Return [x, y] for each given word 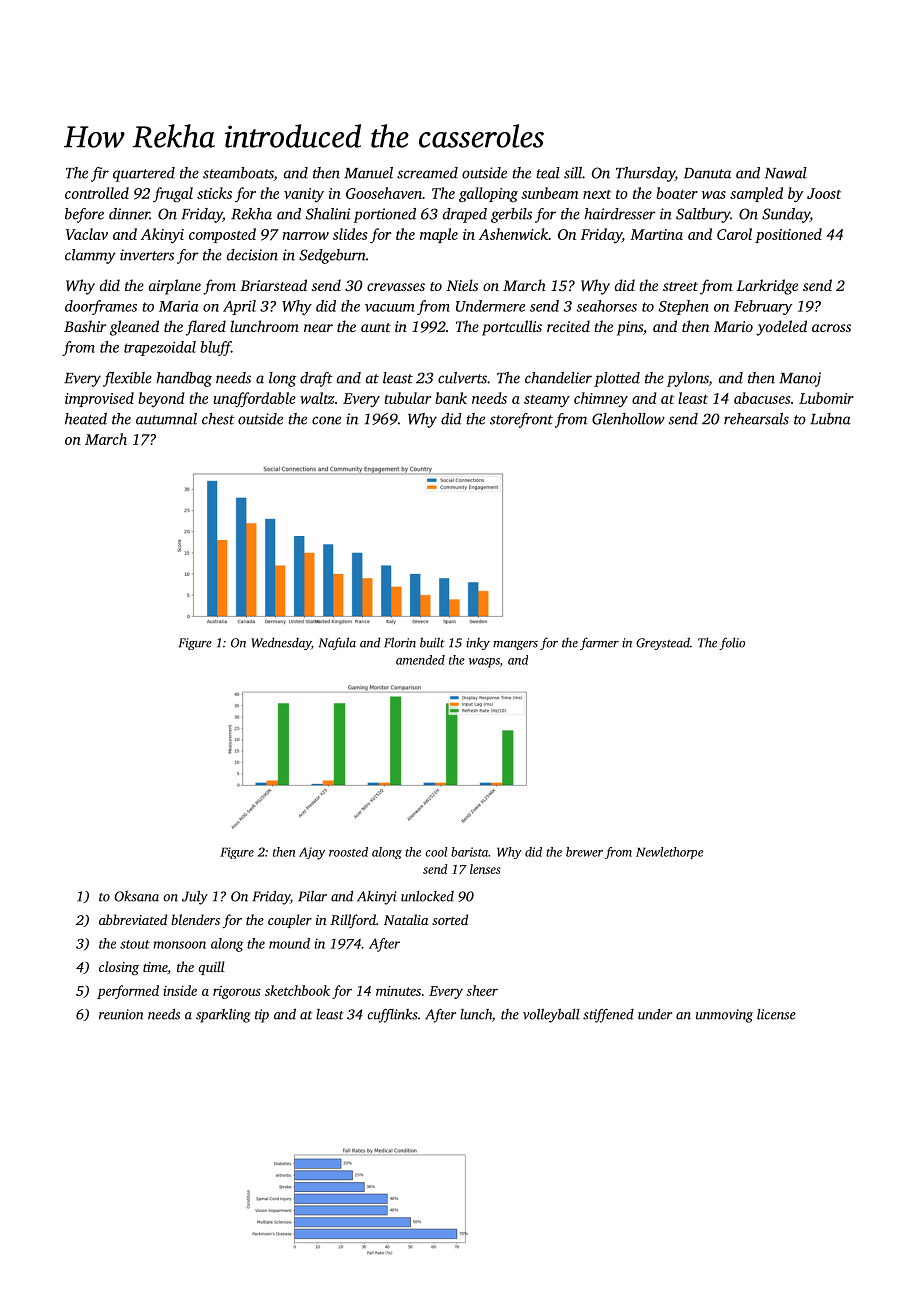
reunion [121, 1014]
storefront [521, 420]
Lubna [830, 419]
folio [732, 643]
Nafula [337, 643]
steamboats [238, 174]
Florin [400, 642]
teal [548, 173]
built [432, 642]
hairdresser [620, 214]
